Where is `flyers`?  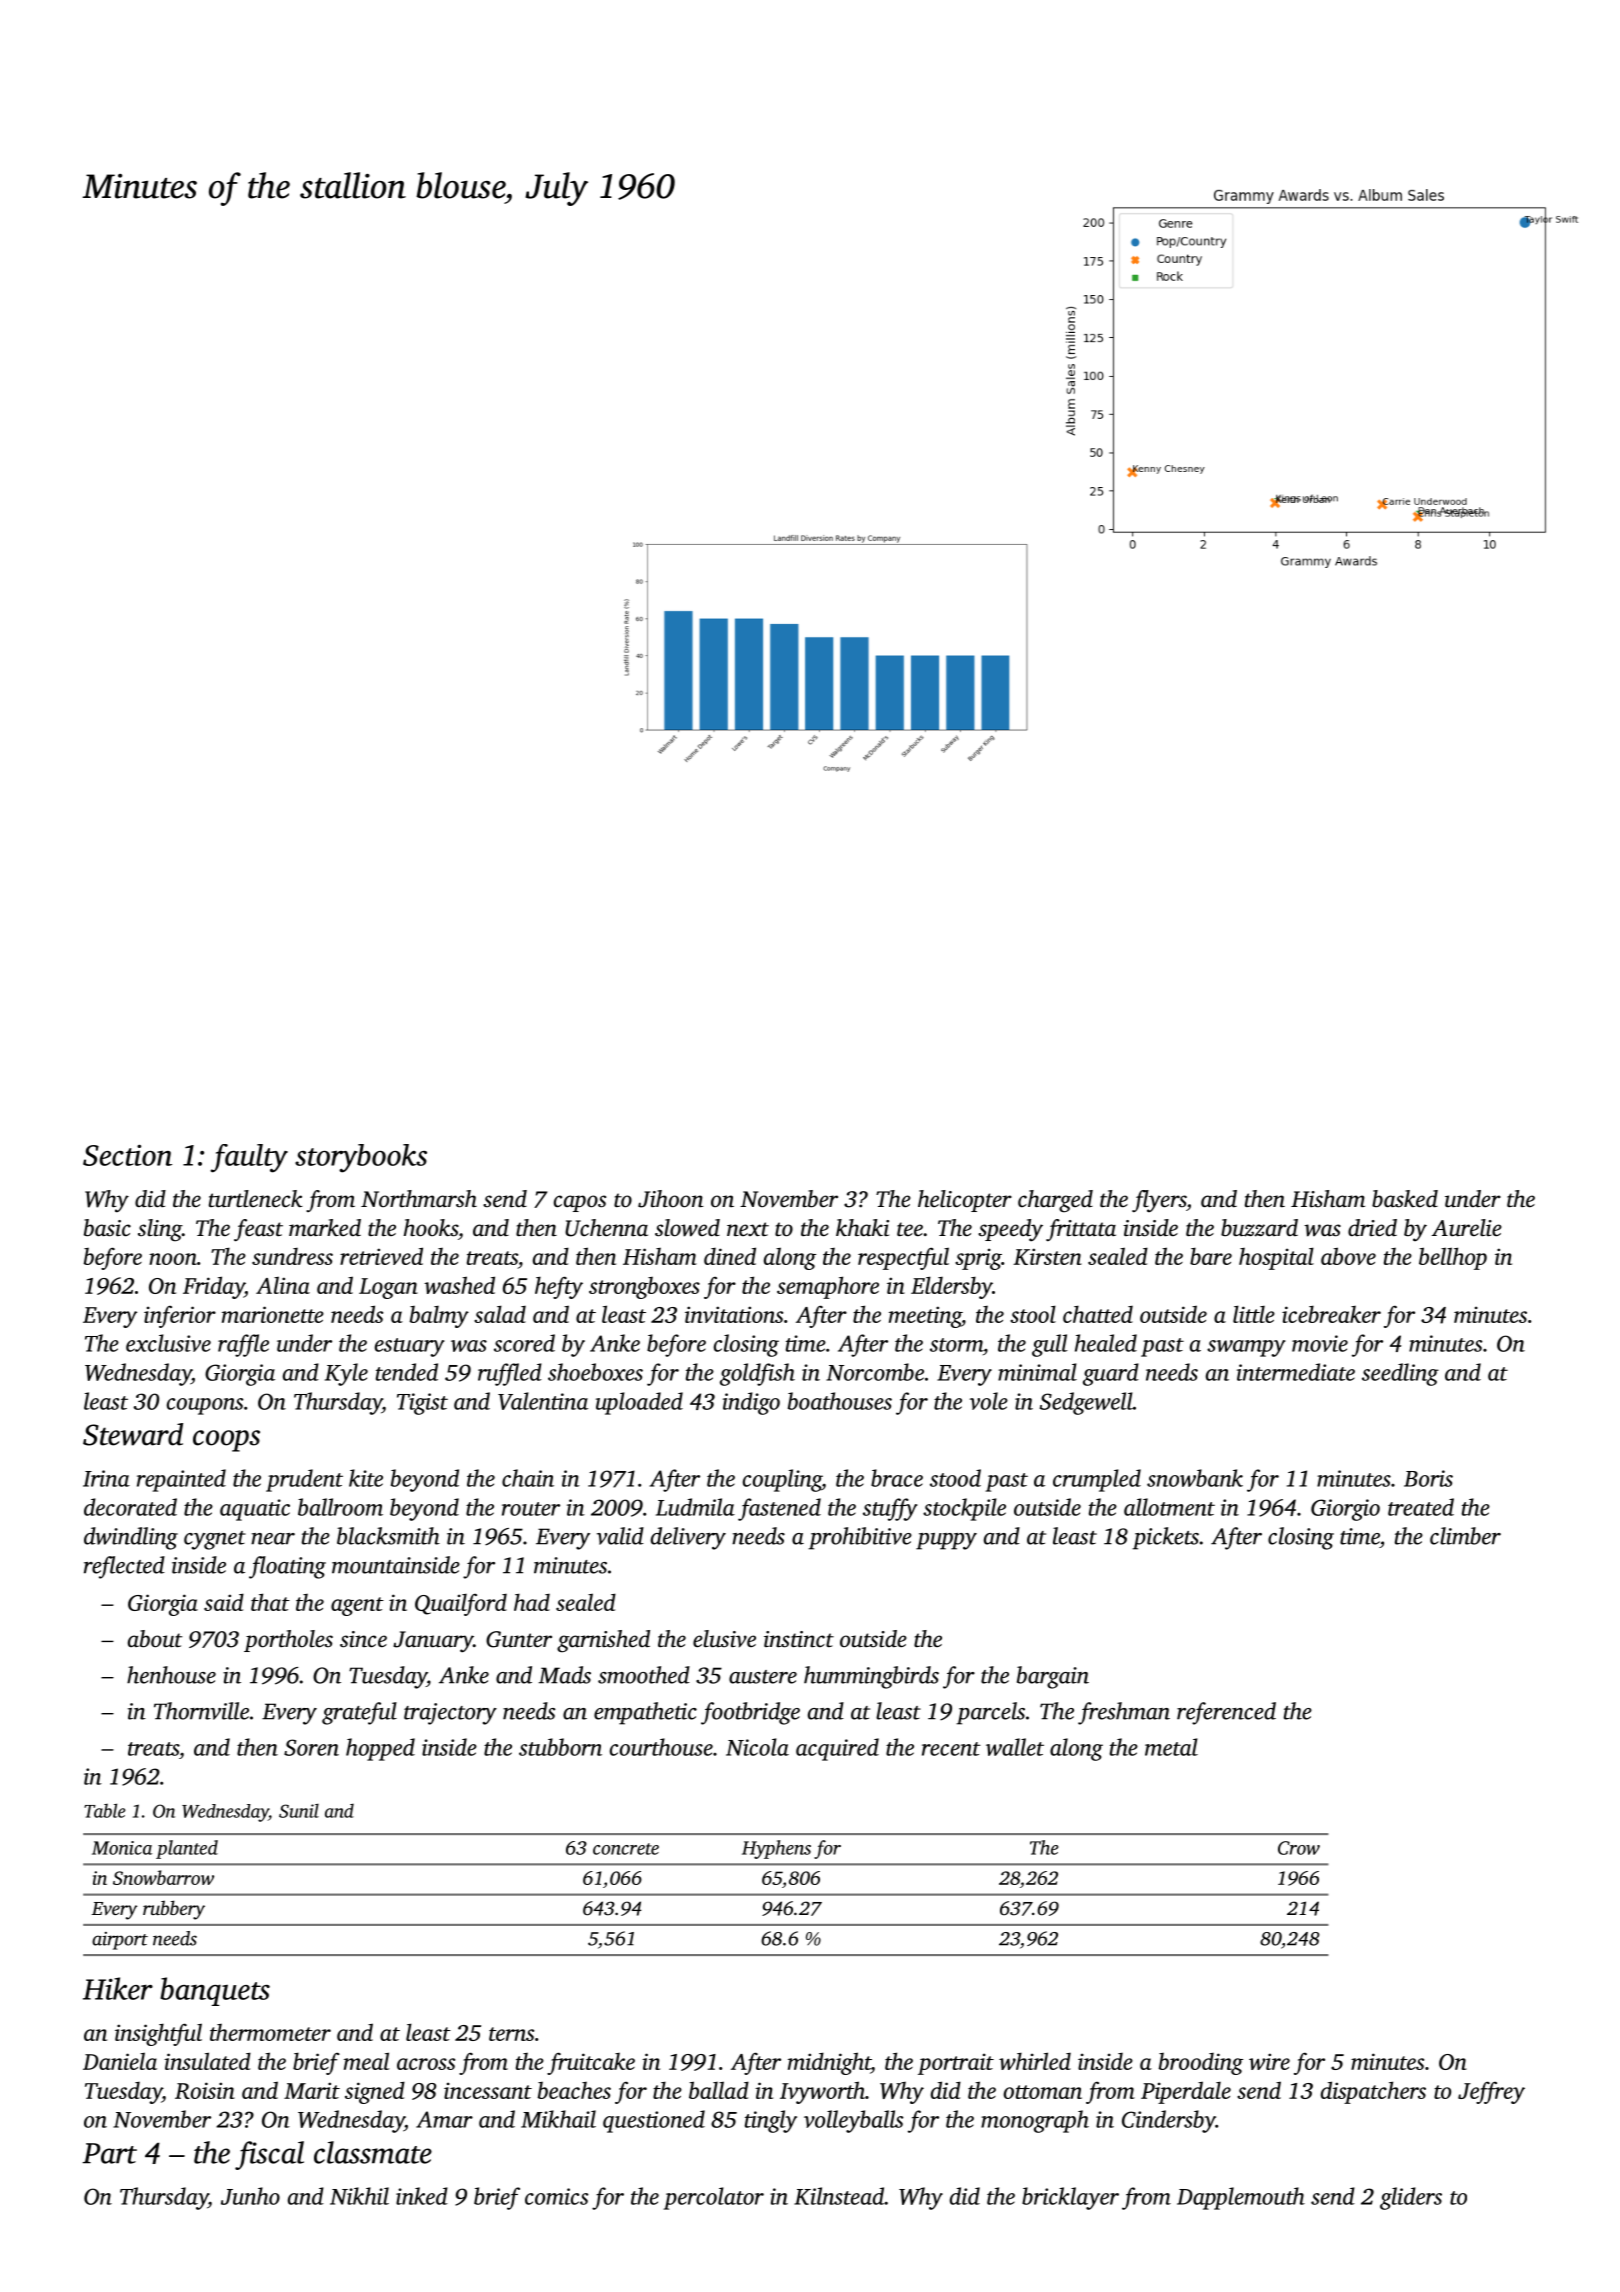
flyers is located at coordinates (1159, 1201).
